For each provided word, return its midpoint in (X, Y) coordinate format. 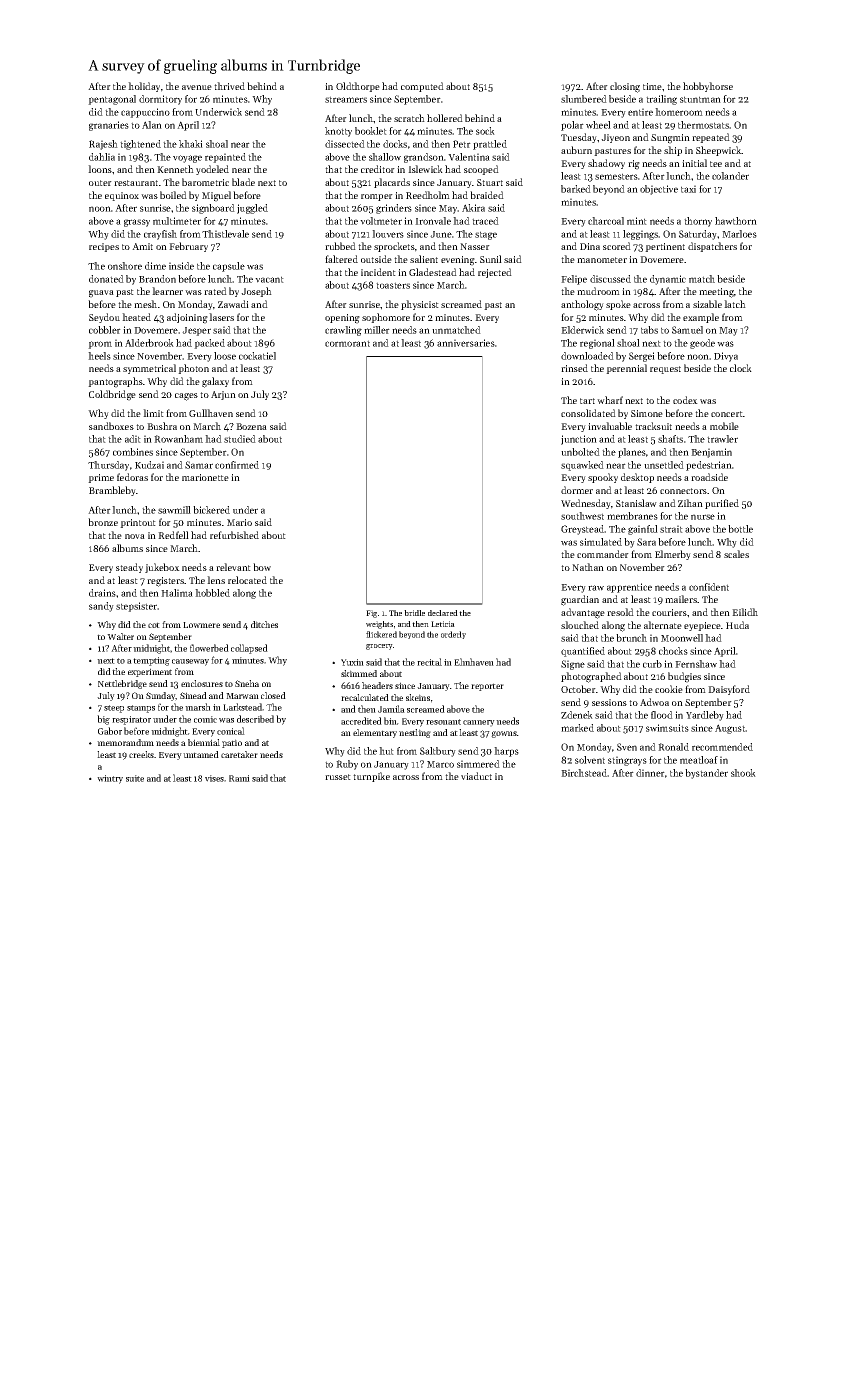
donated (106, 279)
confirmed (237, 465)
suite (135, 778)
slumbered (584, 99)
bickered (211, 510)
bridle (414, 613)
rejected (495, 273)
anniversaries (466, 343)
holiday (144, 87)
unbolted (580, 452)
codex (685, 400)
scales (736, 554)
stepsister (137, 607)
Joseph (256, 292)
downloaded (587, 356)
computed (422, 87)
